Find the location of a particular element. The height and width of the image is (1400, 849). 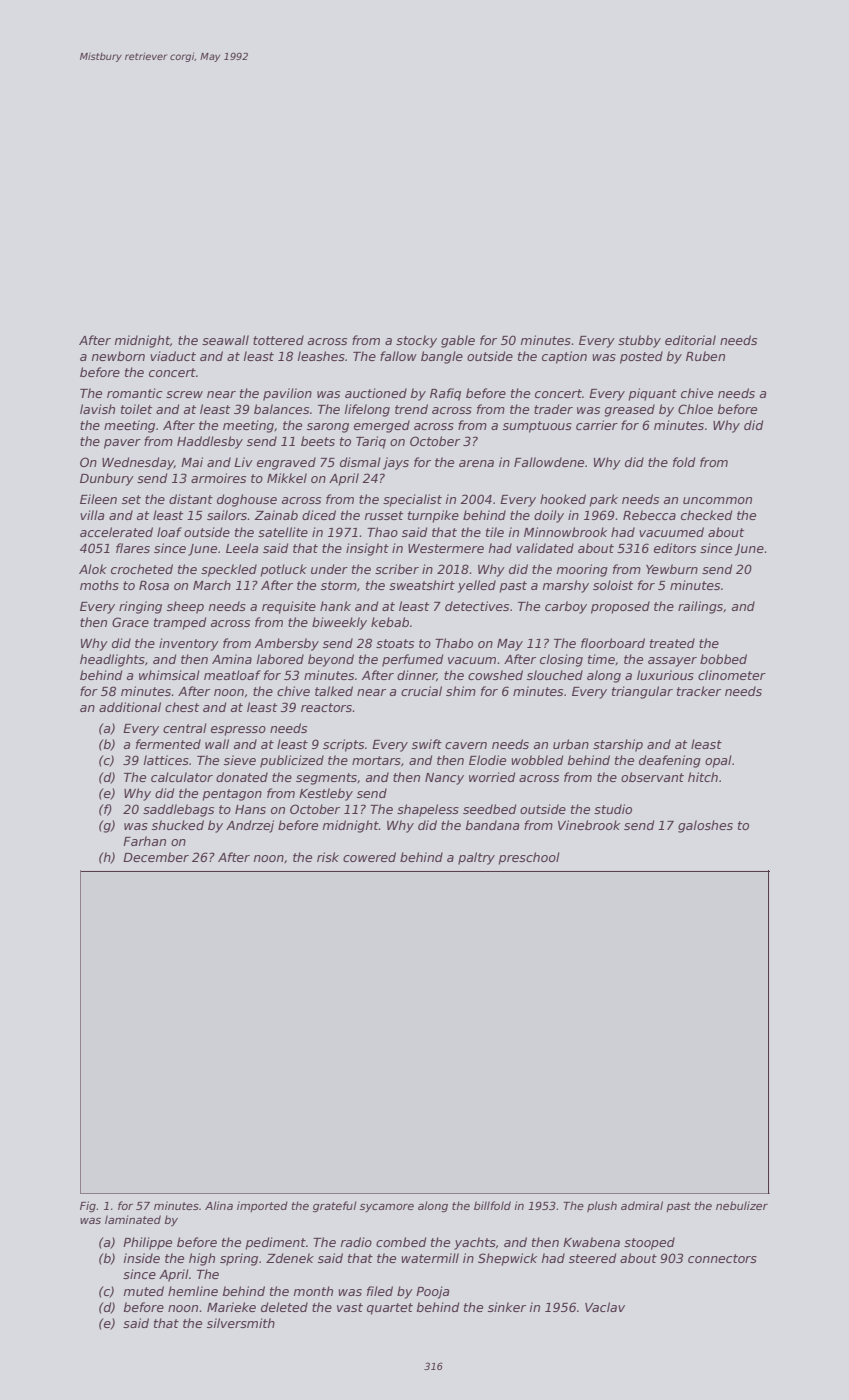

Rebecca is located at coordinates (649, 515).
